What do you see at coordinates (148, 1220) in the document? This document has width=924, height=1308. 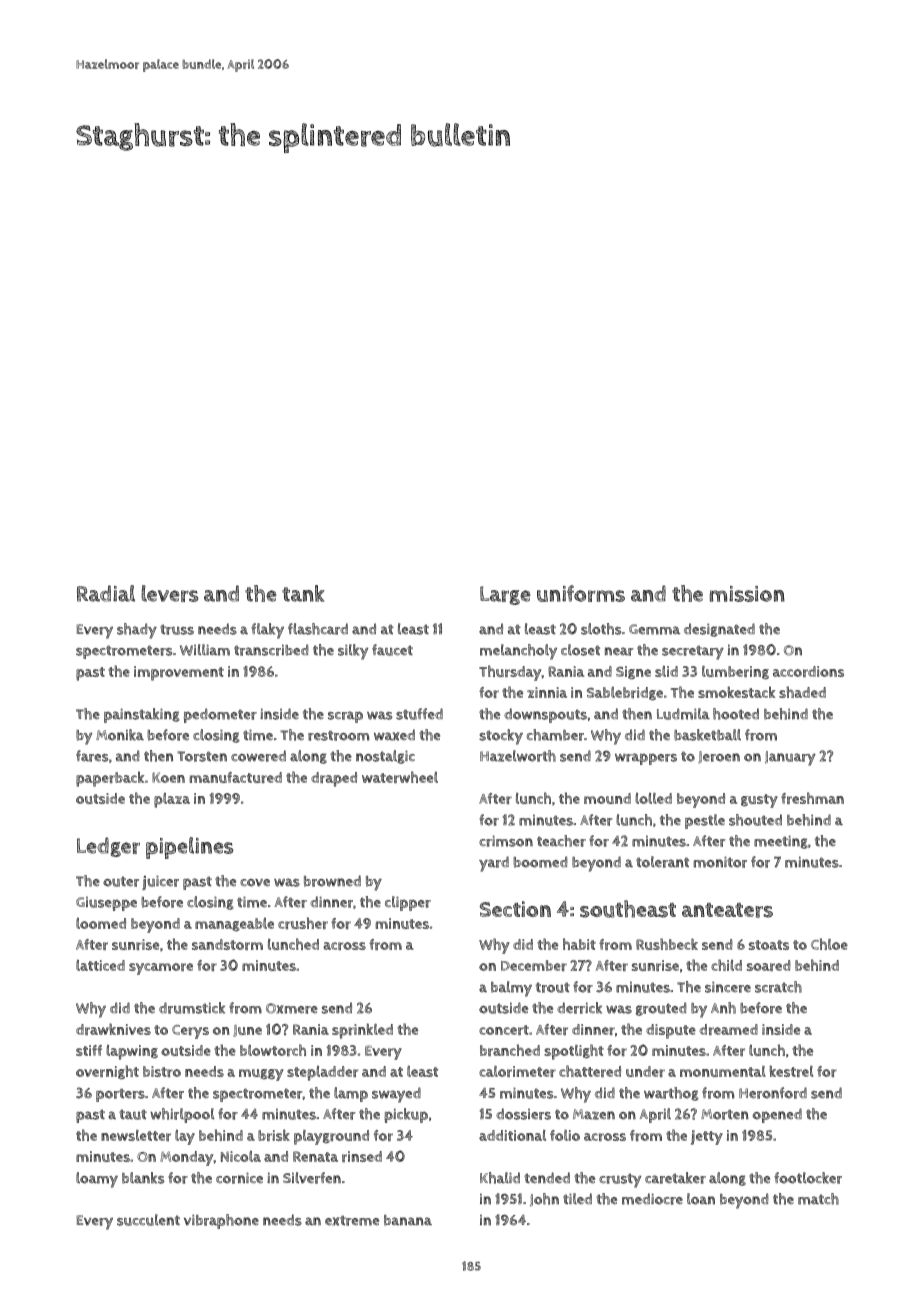 I see `succulent` at bounding box center [148, 1220].
